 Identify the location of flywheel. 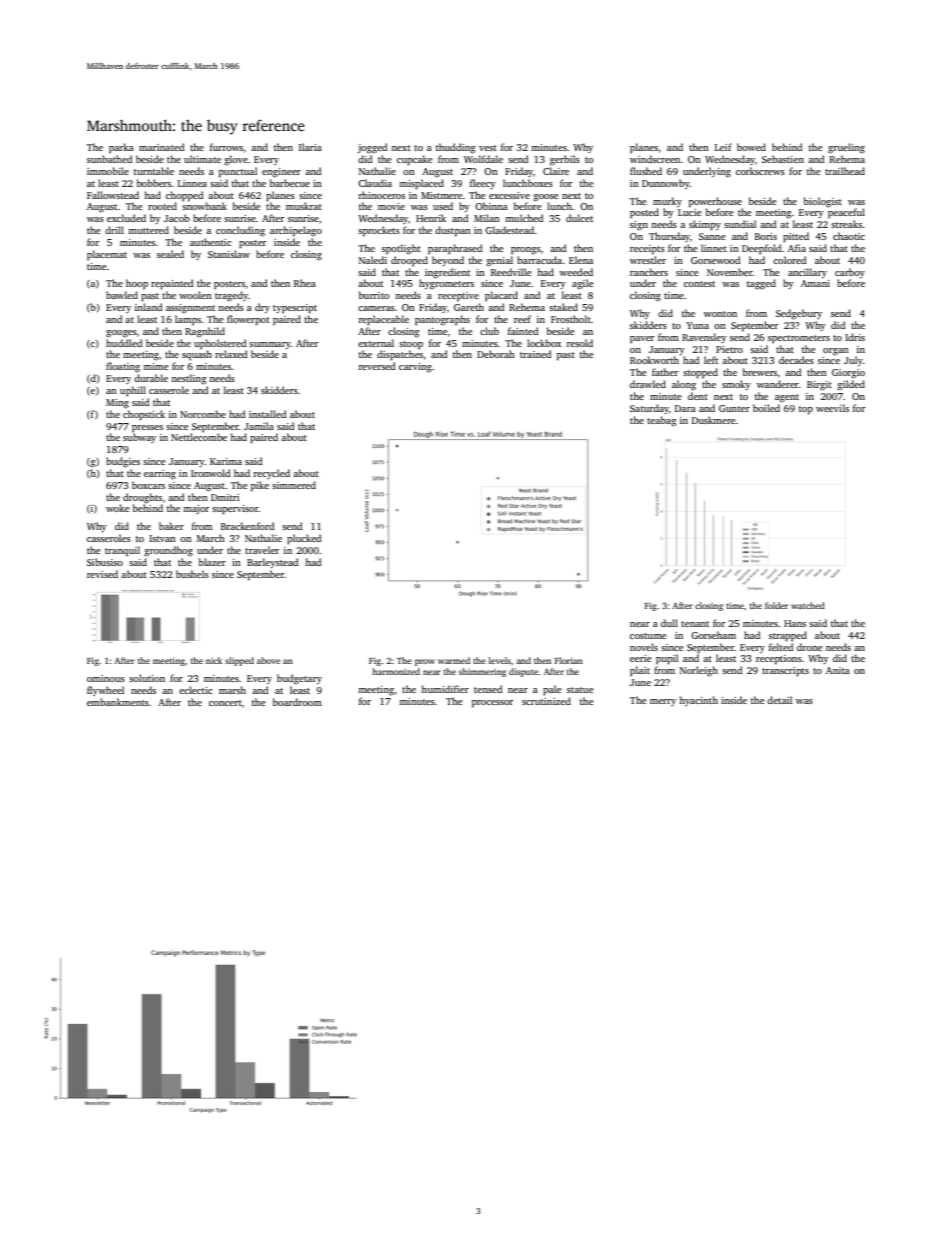
(105, 691).
